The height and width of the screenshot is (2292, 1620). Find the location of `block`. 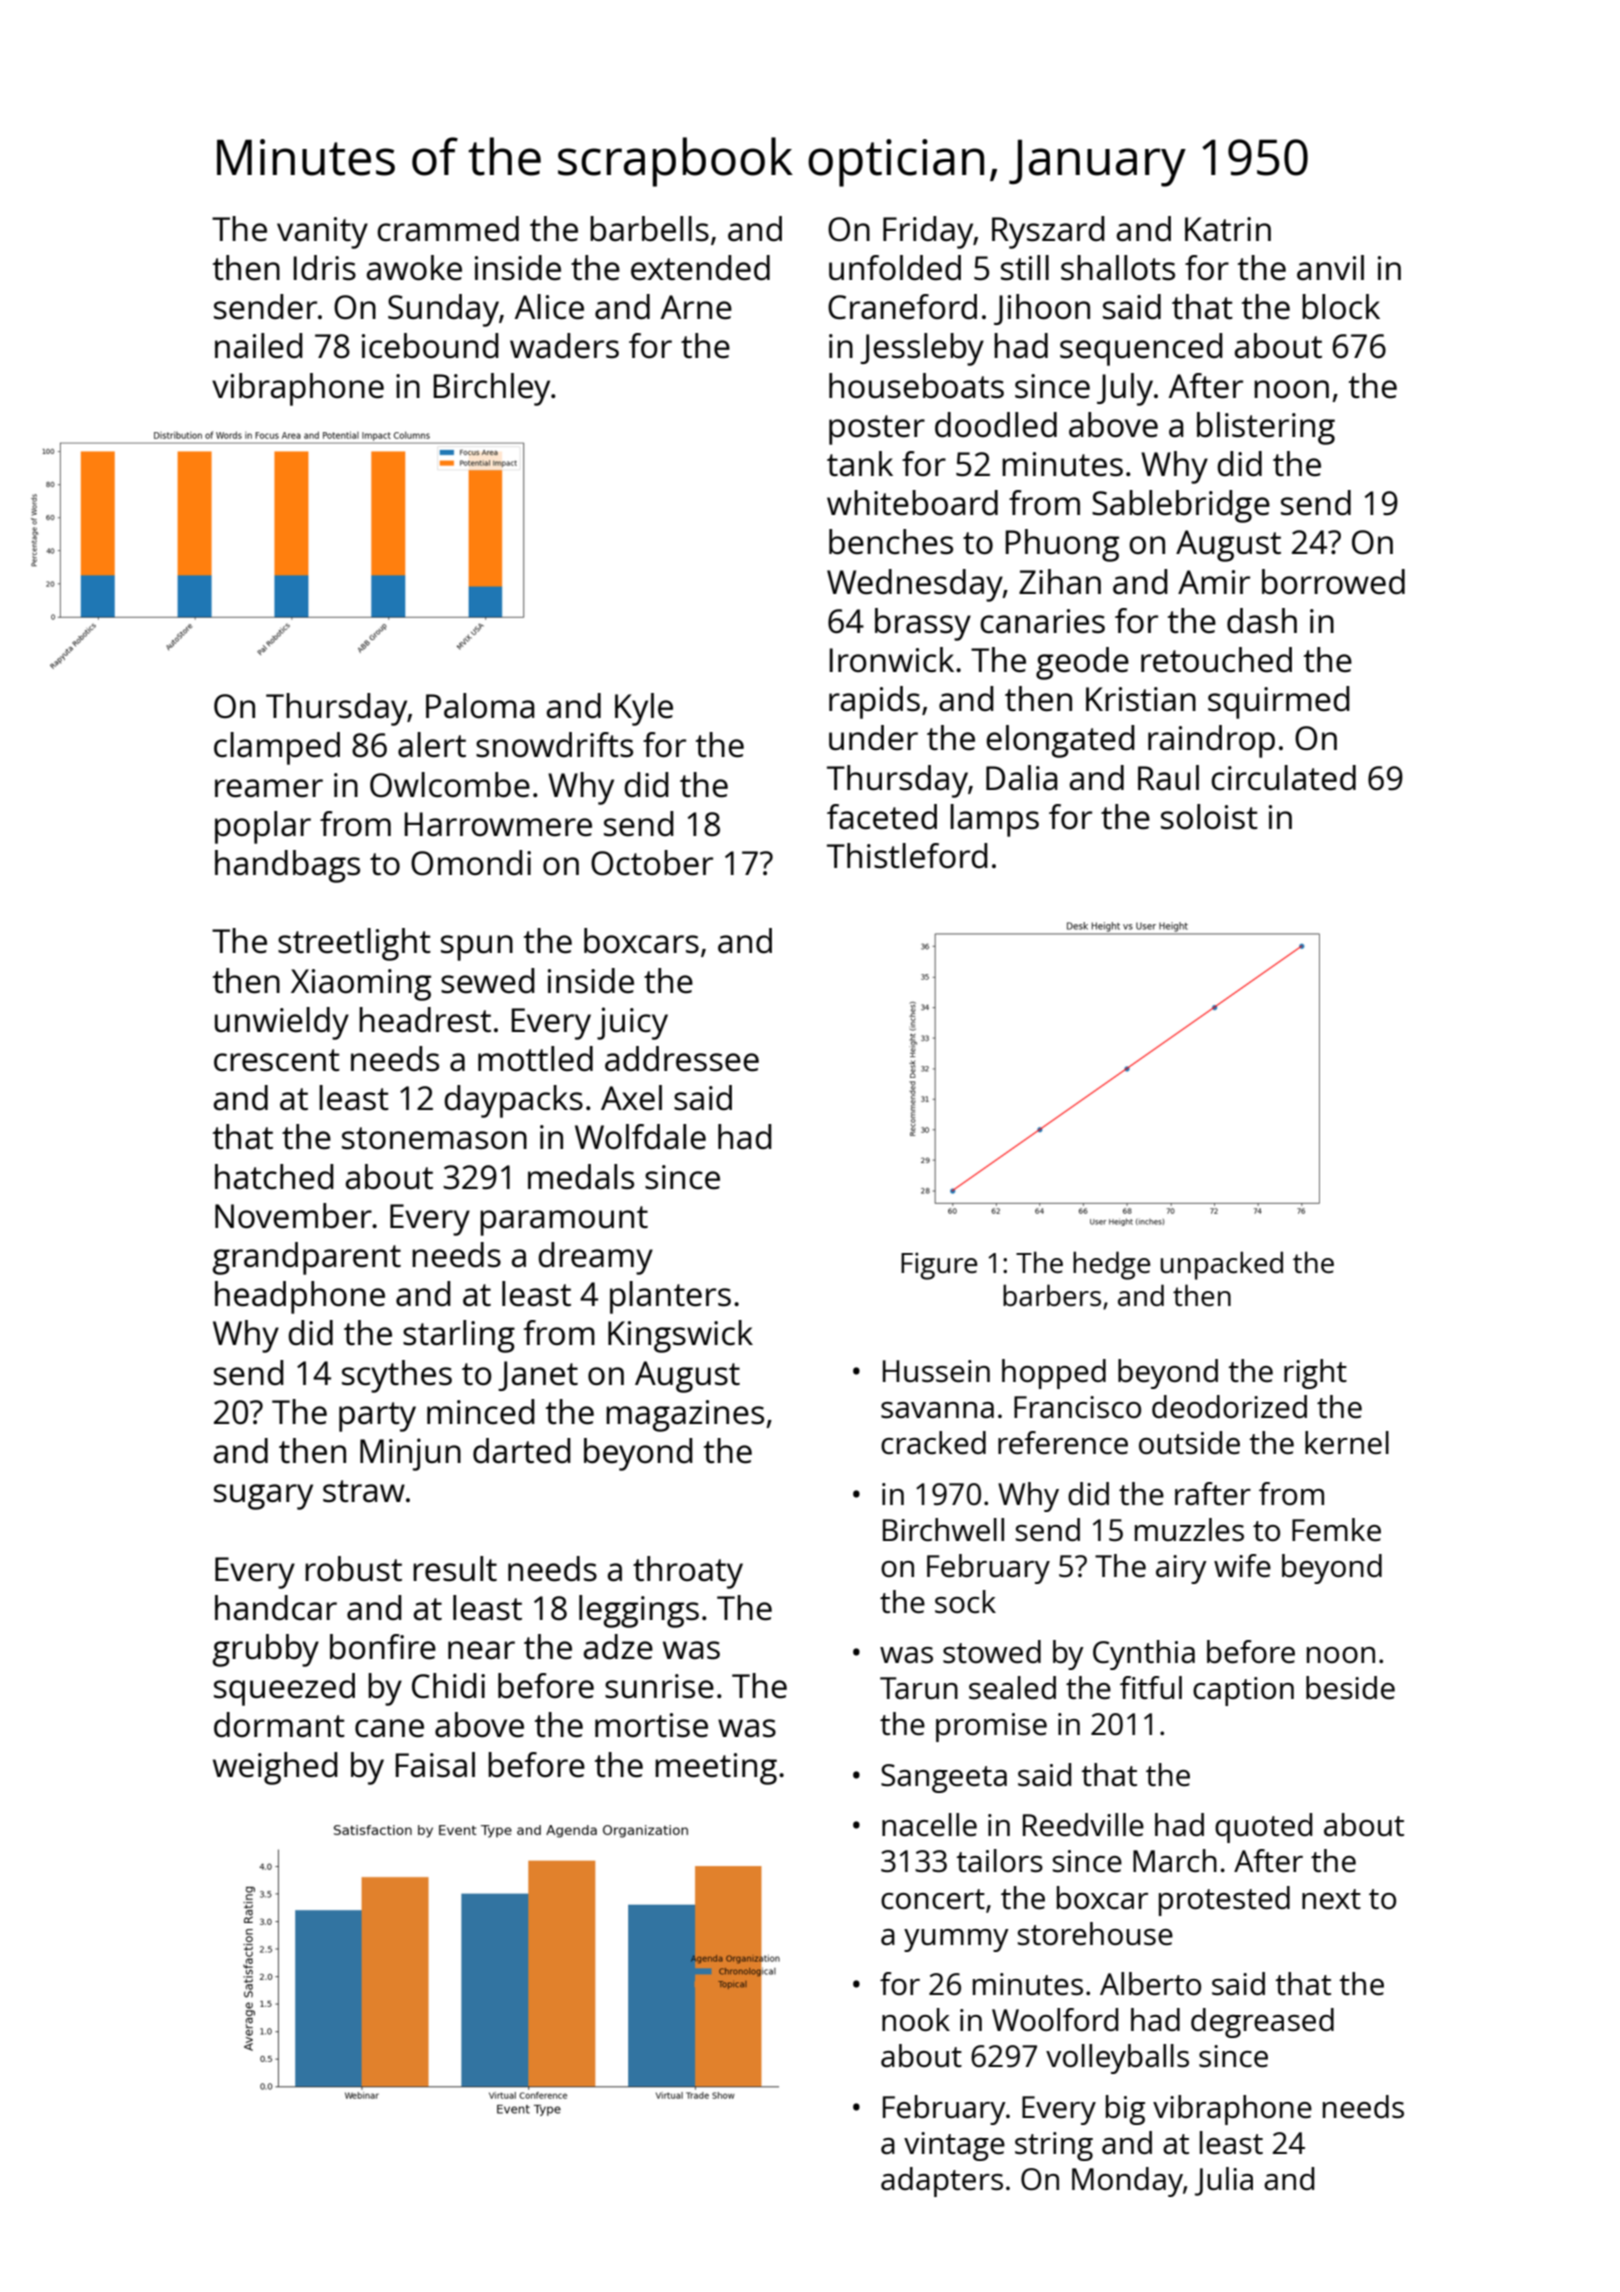

block is located at coordinates (1341, 307).
